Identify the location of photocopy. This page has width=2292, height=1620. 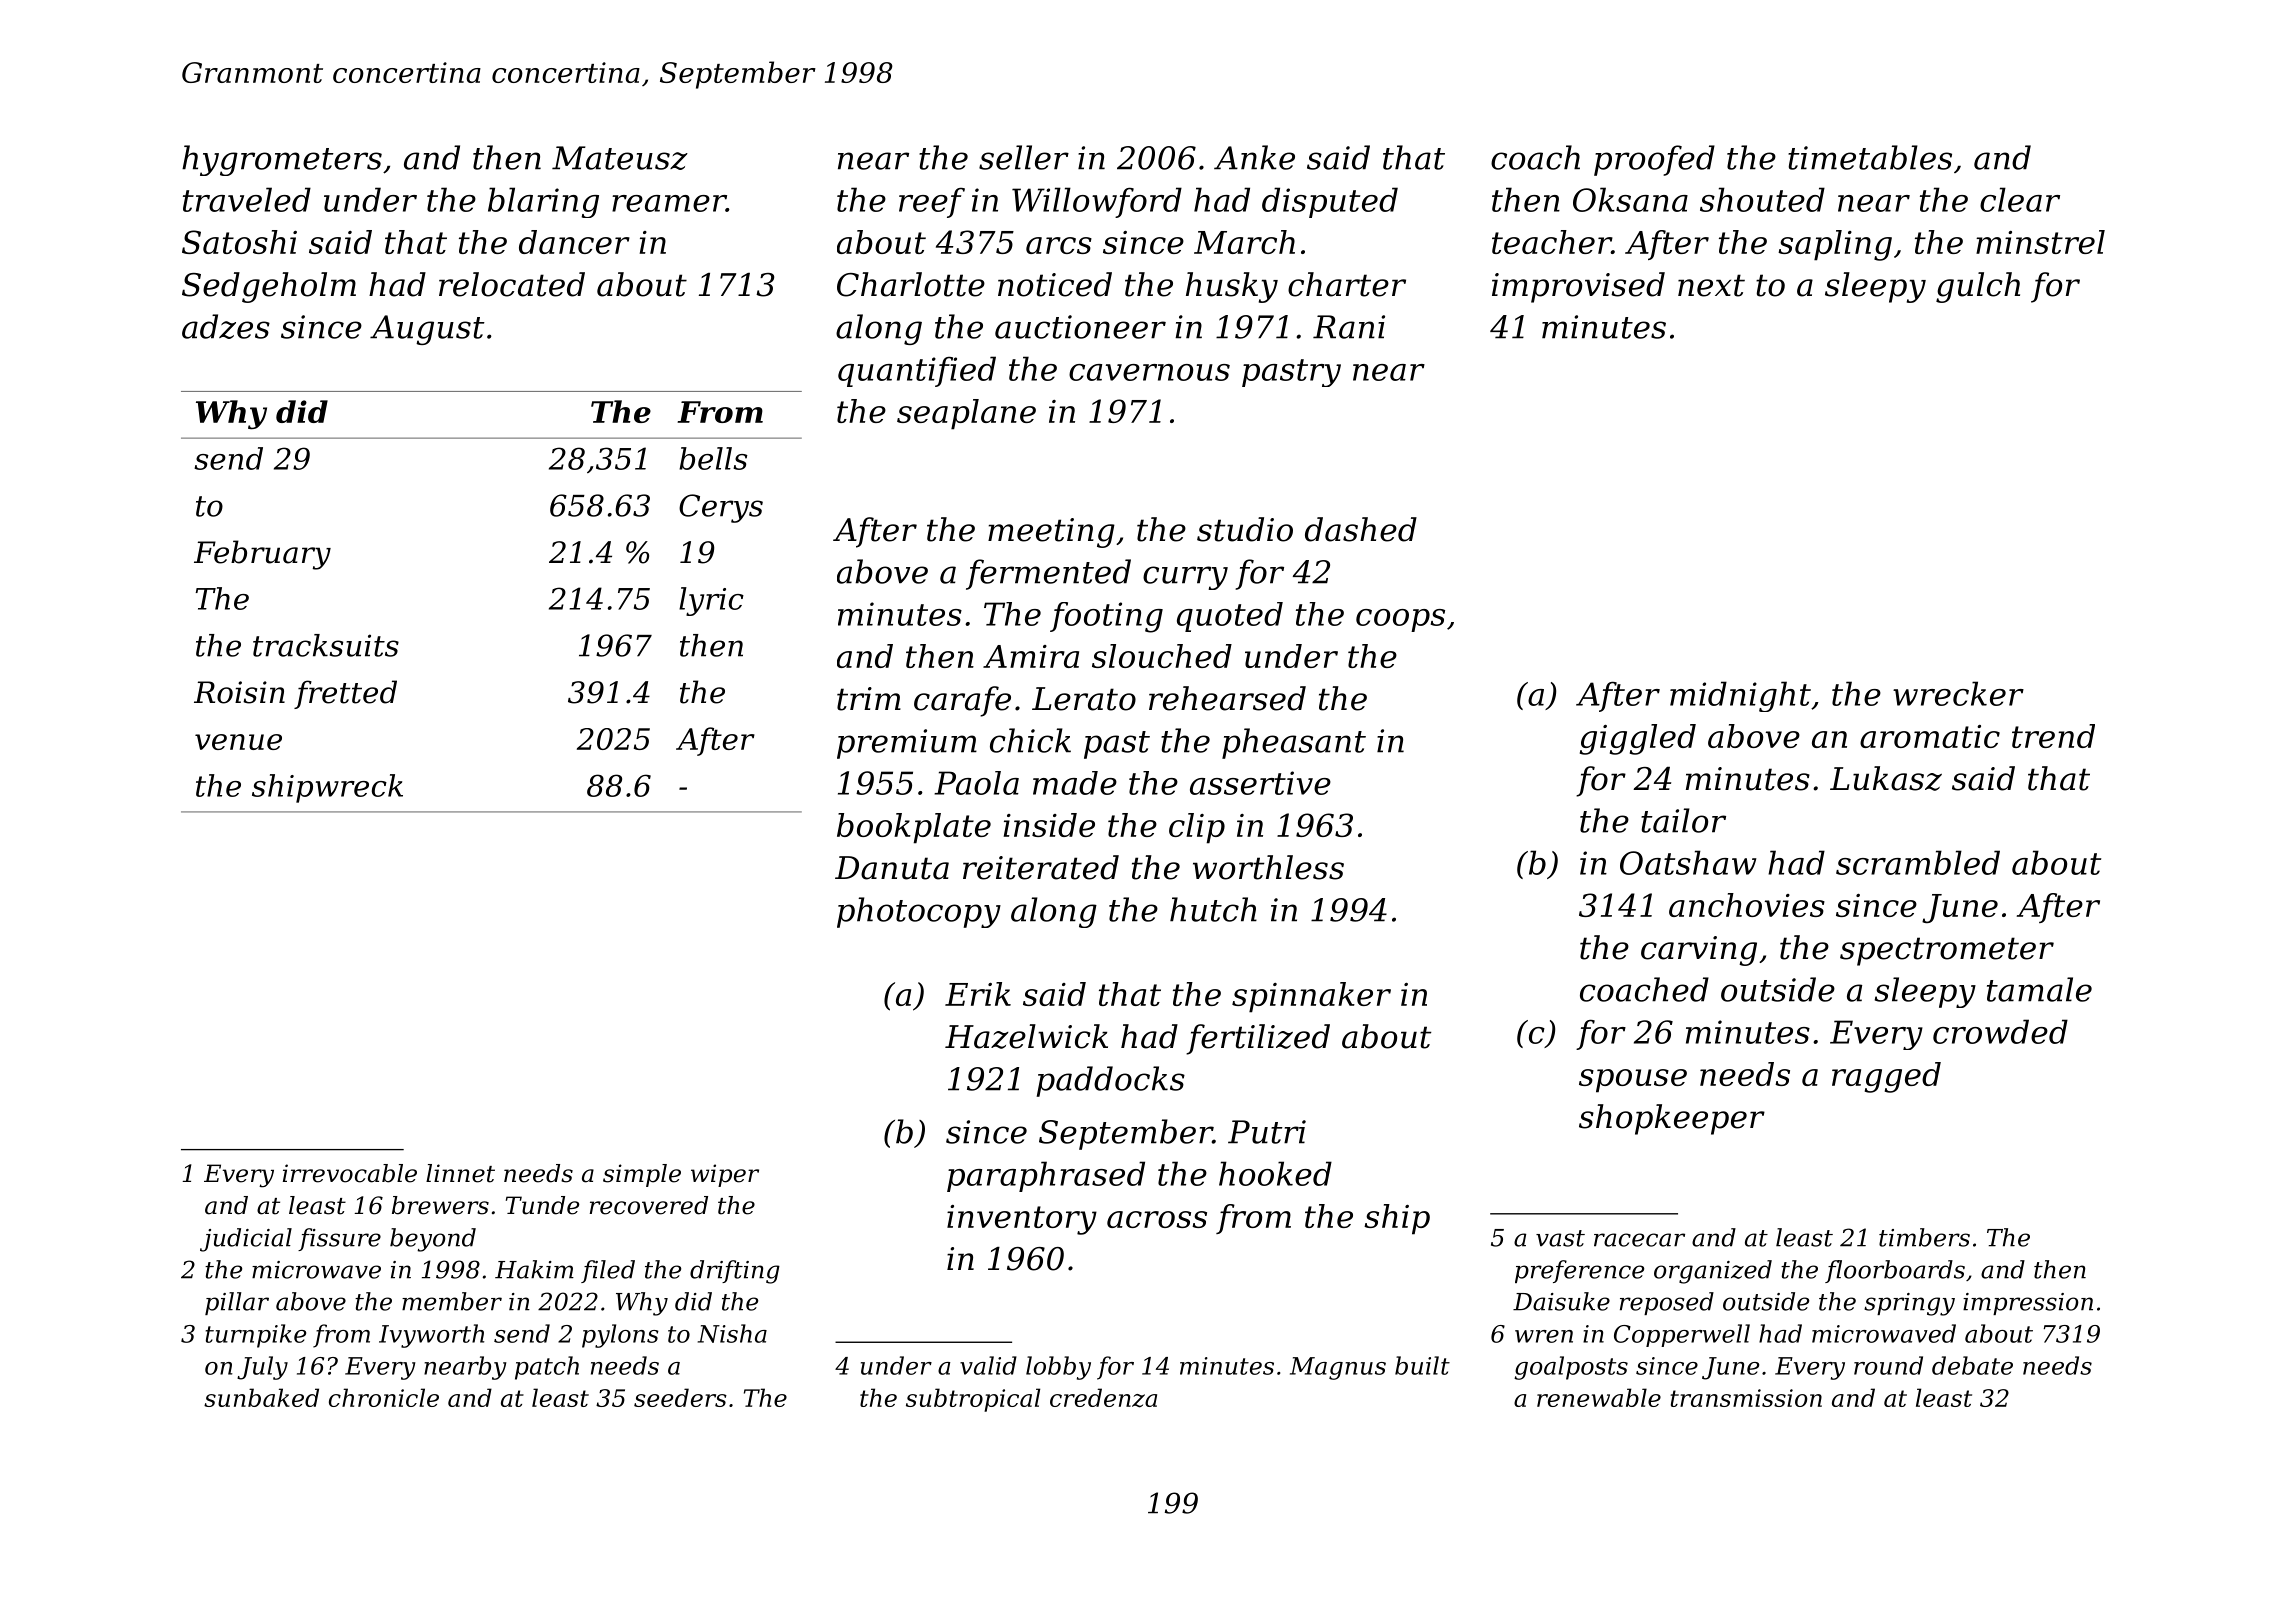
(919, 912).
